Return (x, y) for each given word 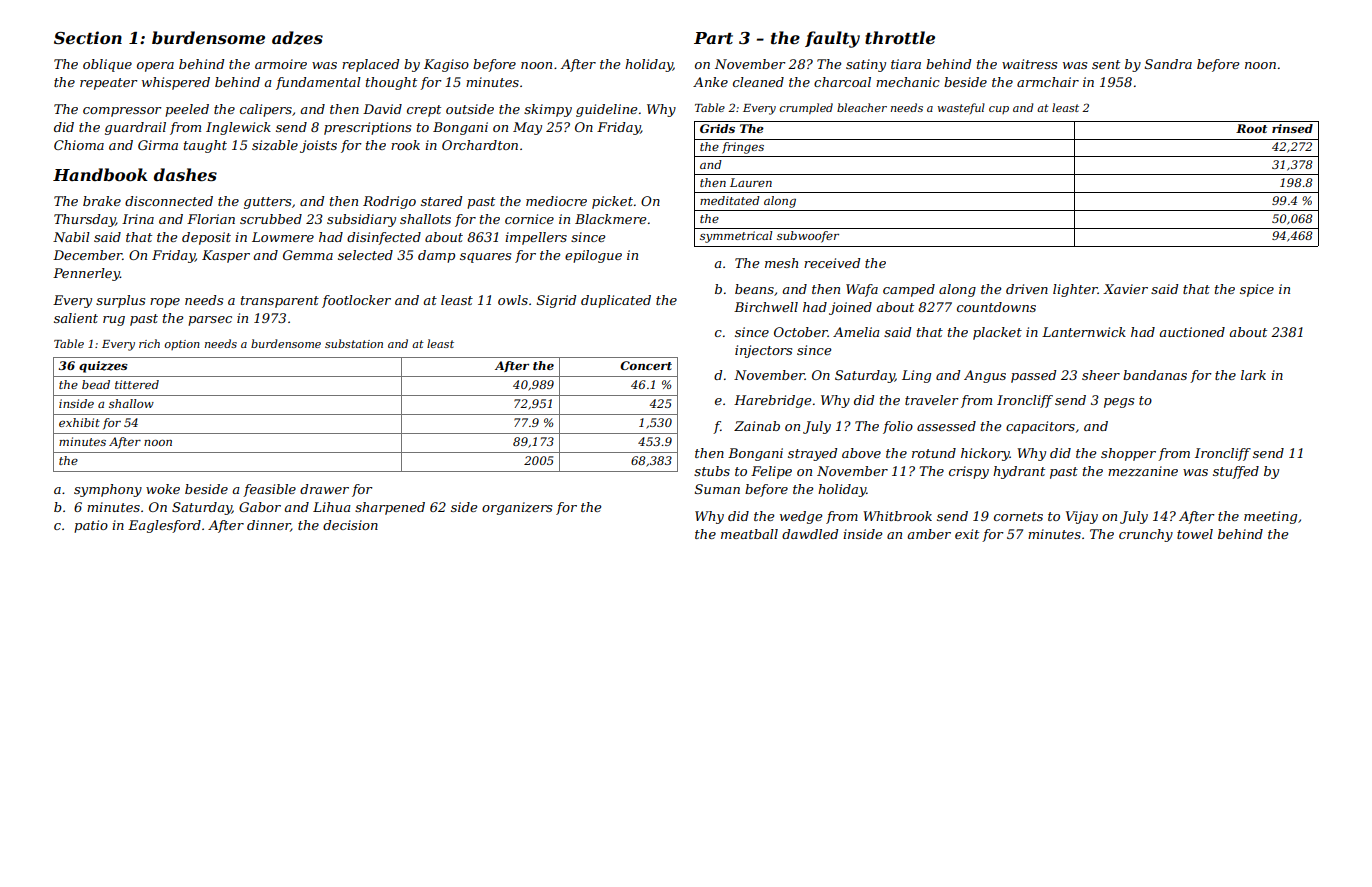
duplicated (616, 301)
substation (354, 343)
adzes (297, 38)
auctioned (1192, 332)
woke (163, 489)
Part (713, 38)
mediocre (556, 201)
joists (318, 146)
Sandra (1168, 64)
